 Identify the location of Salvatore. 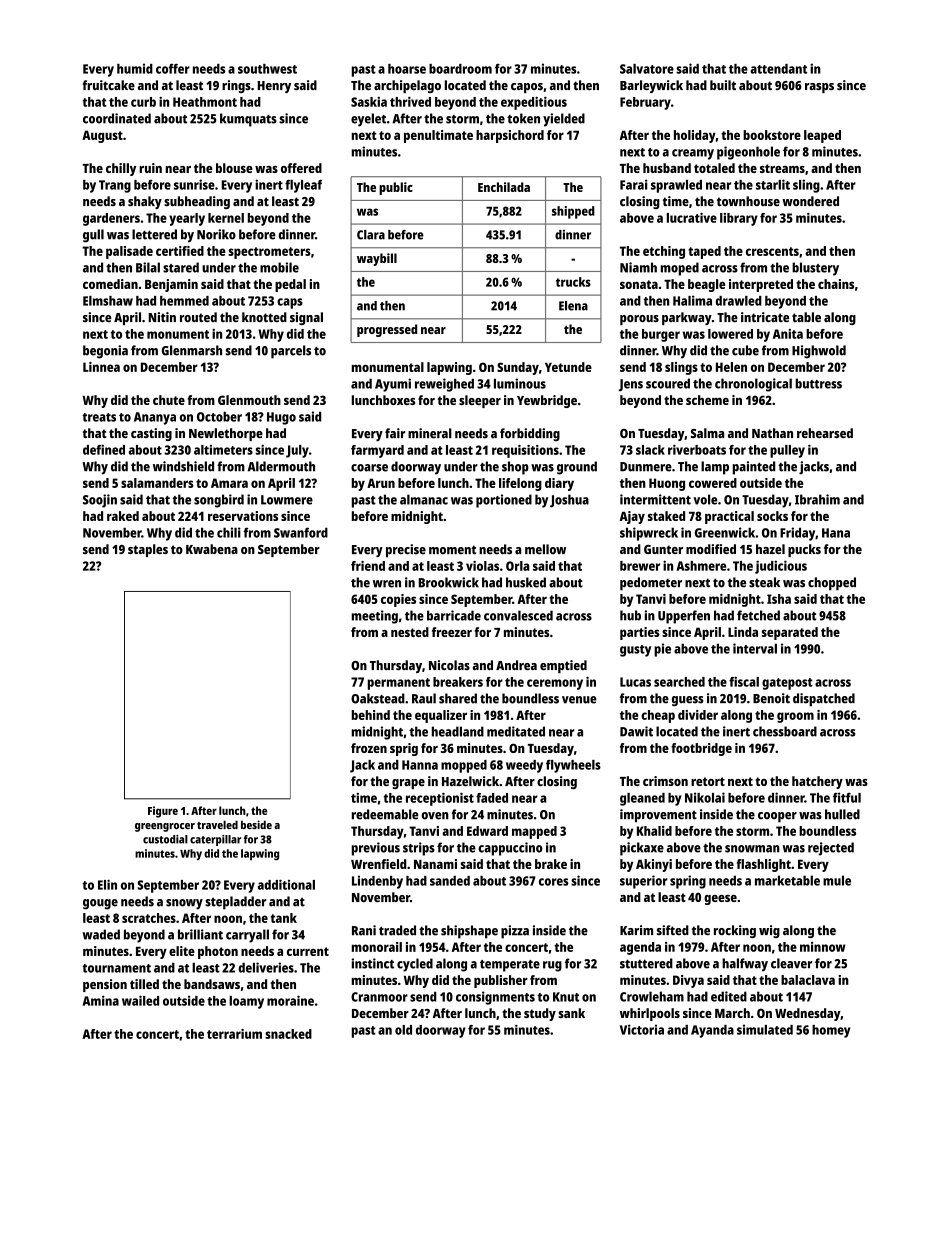
(647, 69).
